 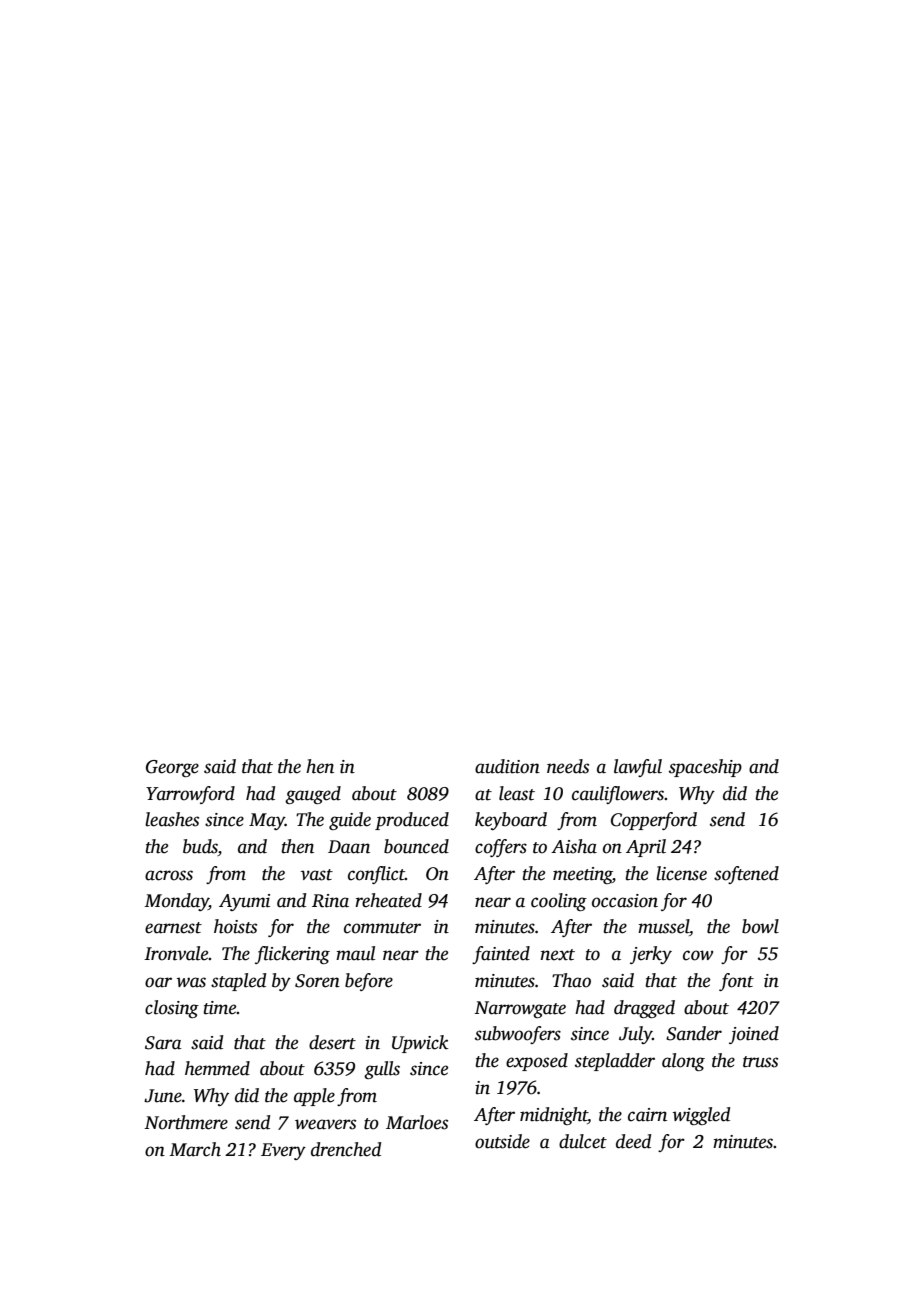 I want to click on March, so click(x=195, y=1149).
